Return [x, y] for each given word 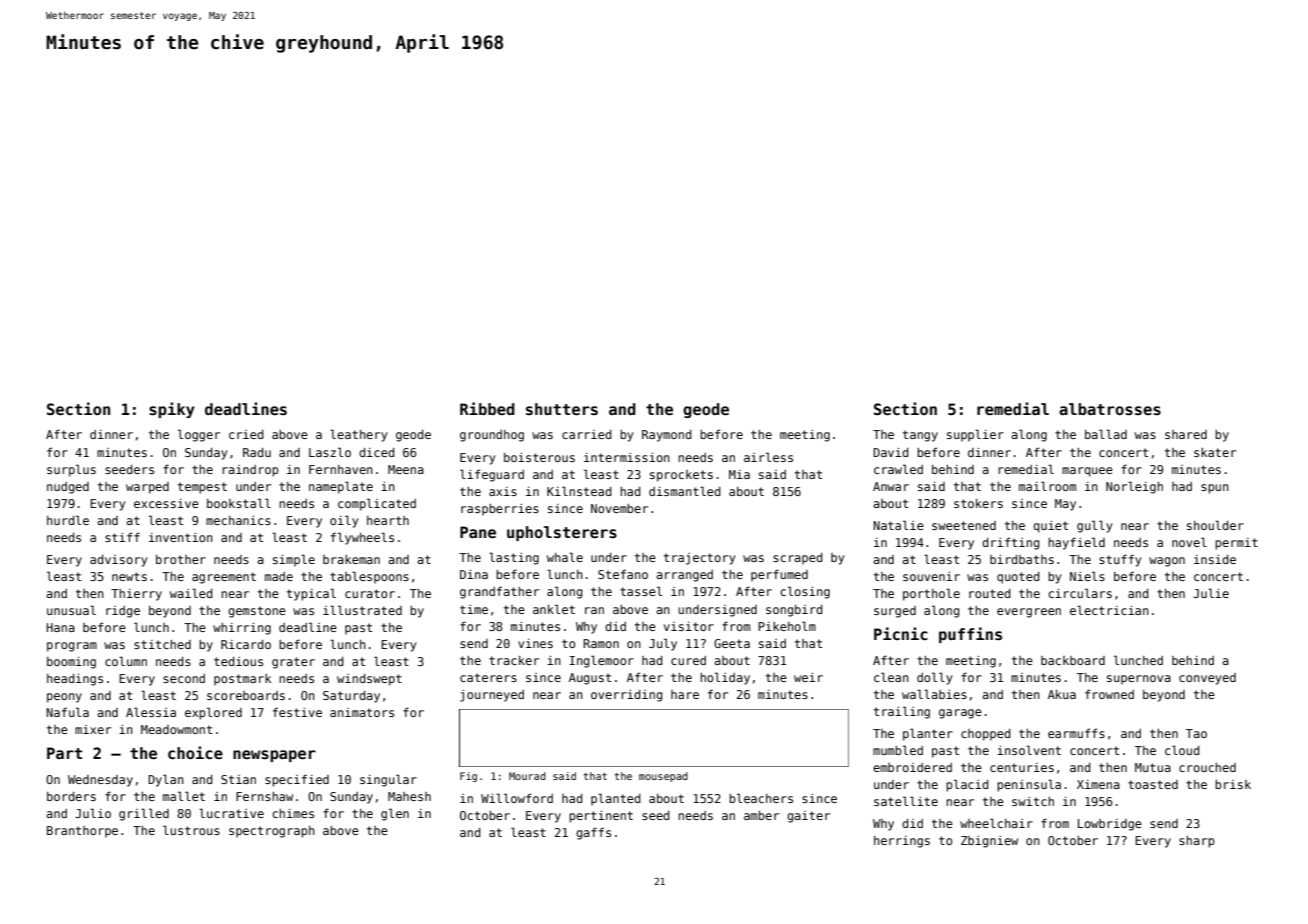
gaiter [808, 817]
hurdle [68, 520]
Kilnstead [579, 491]
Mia [739, 474]
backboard [1073, 660]
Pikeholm [787, 626]
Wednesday [100, 781]
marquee [1087, 472]
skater [1215, 452]
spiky [172, 410]
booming [71, 663]
